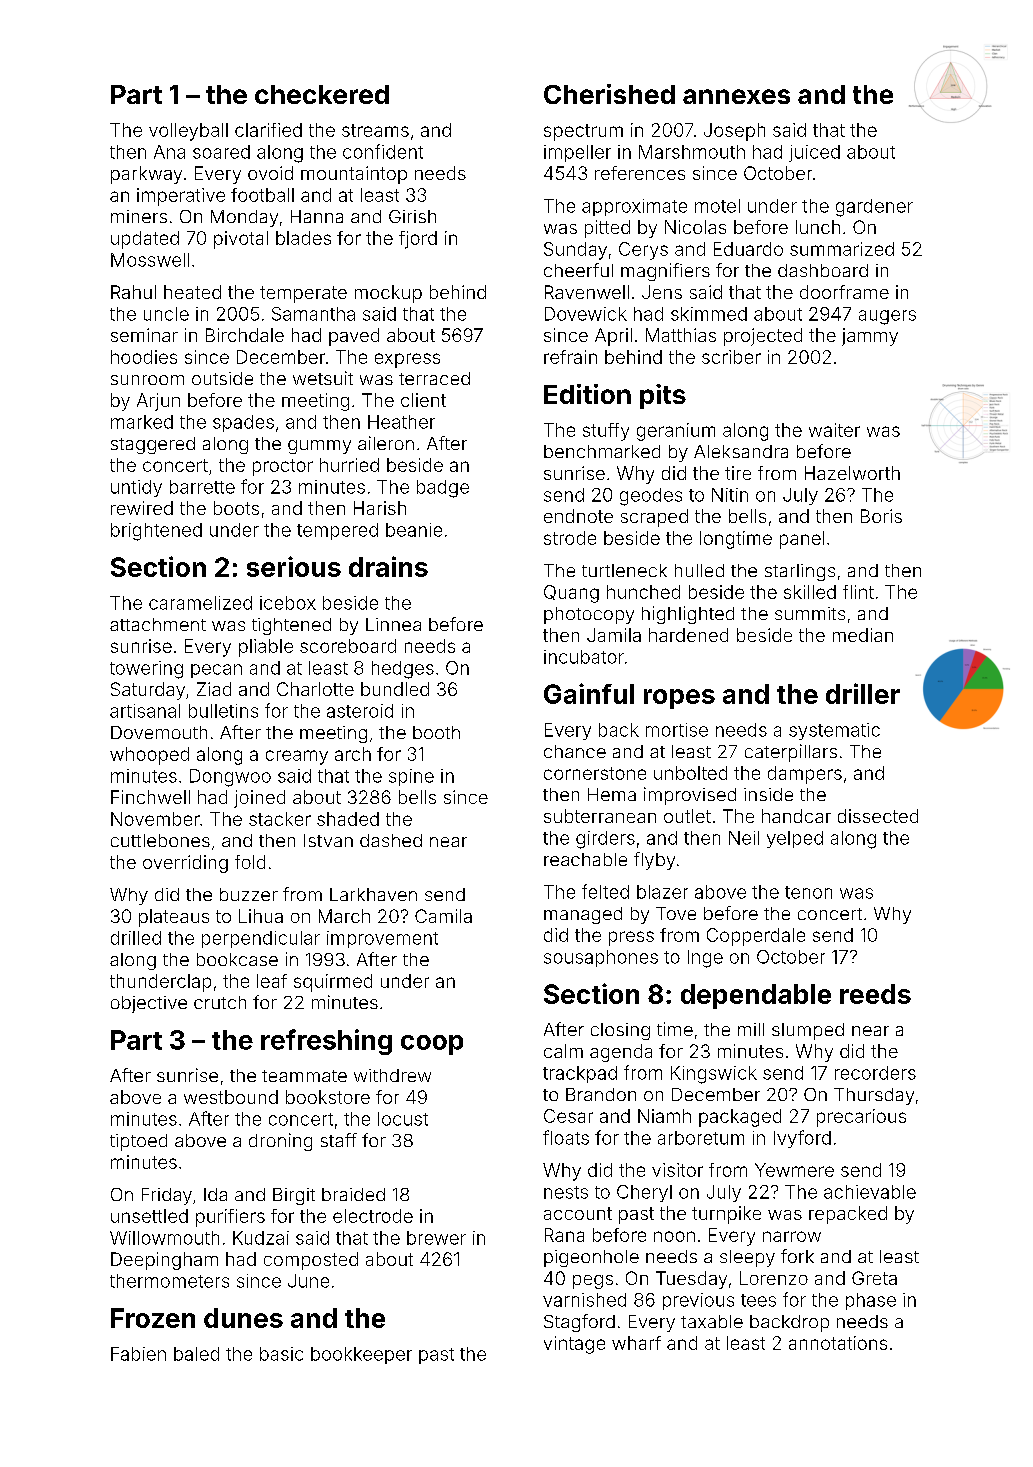  What do you see at coordinates (268, 130) in the image?
I see `clarified` at bounding box center [268, 130].
